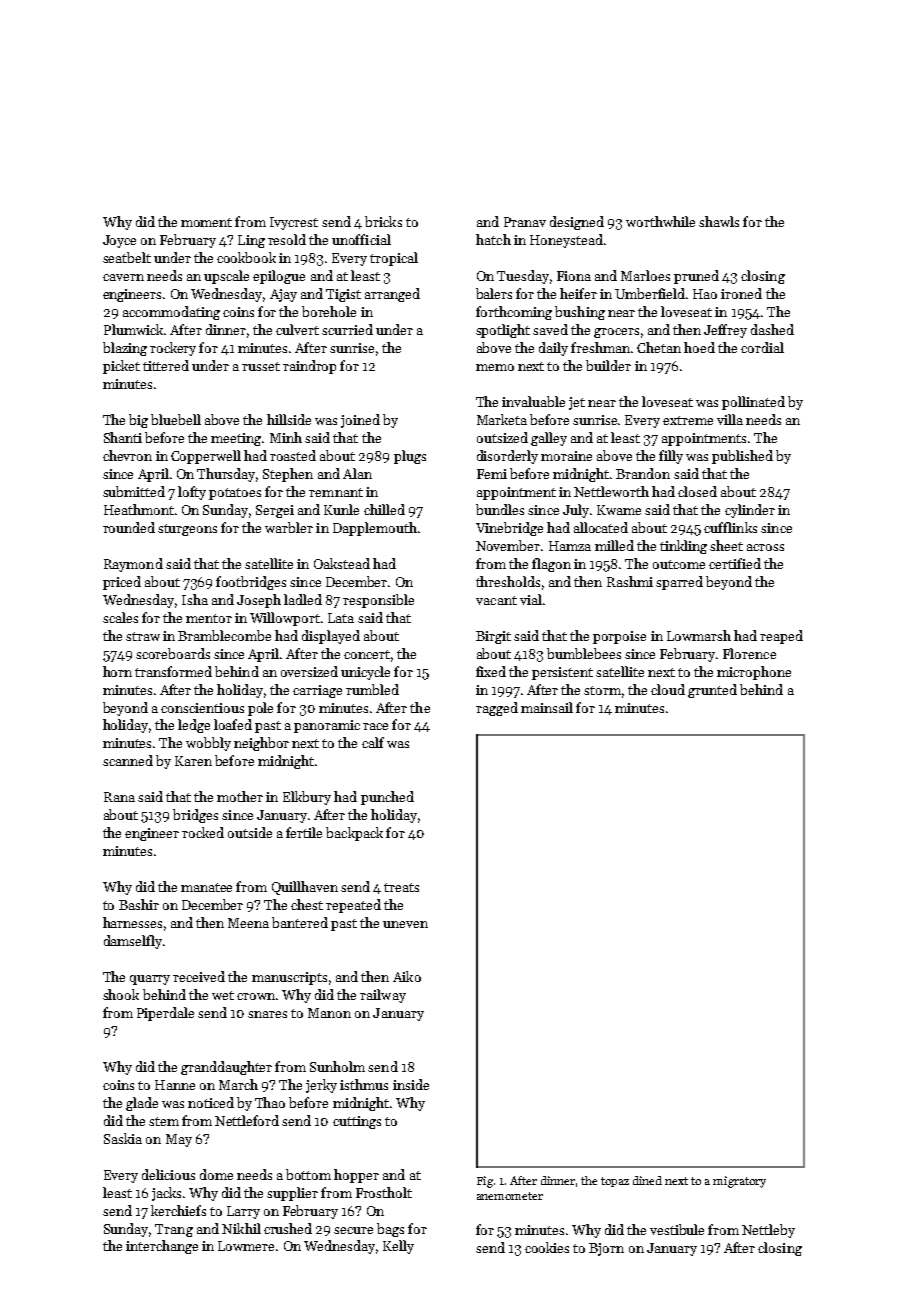 The image size is (908, 1316). What do you see at coordinates (712, 691) in the screenshot?
I see `grunted` at bounding box center [712, 691].
